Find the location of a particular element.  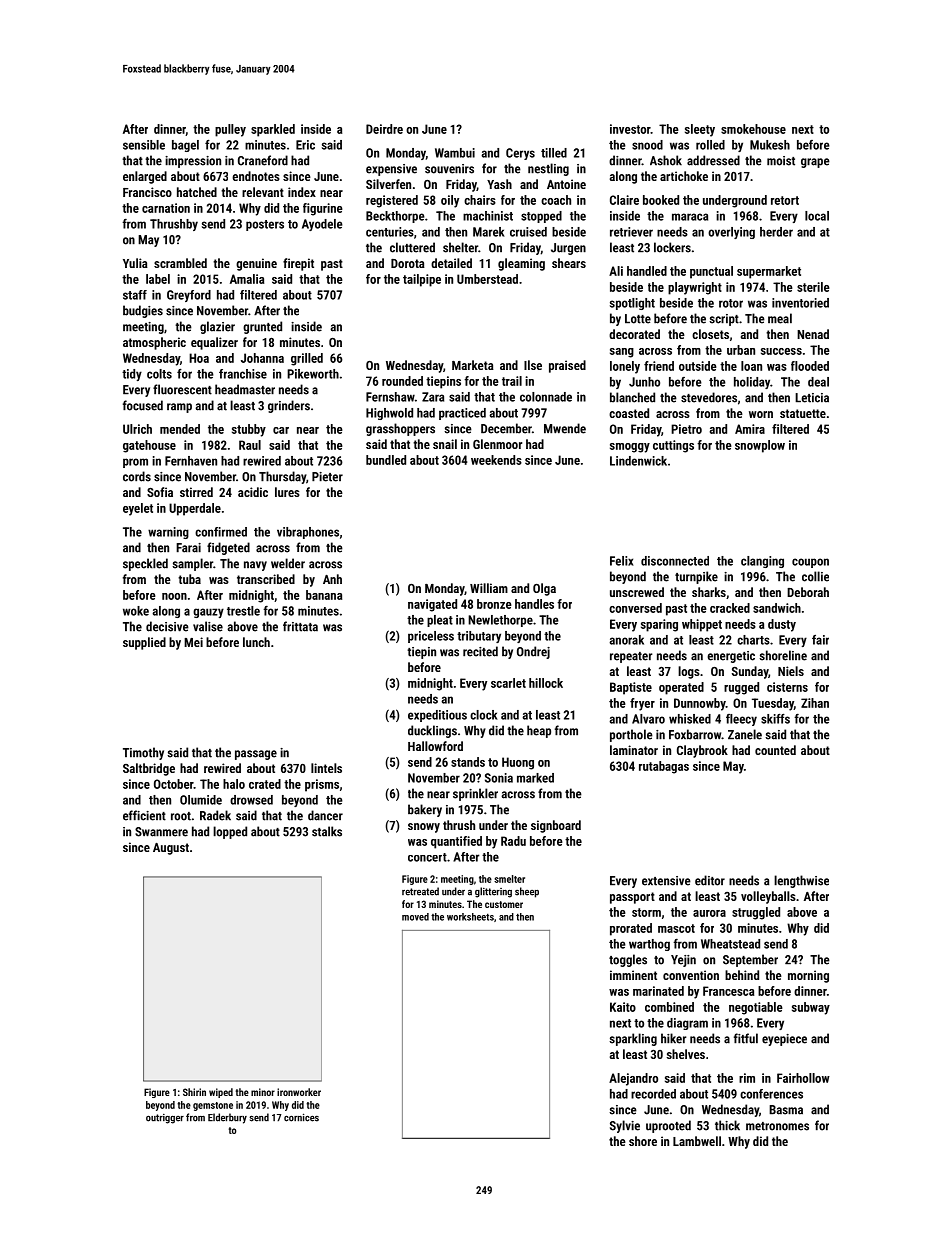

Wambui is located at coordinates (455, 153).
